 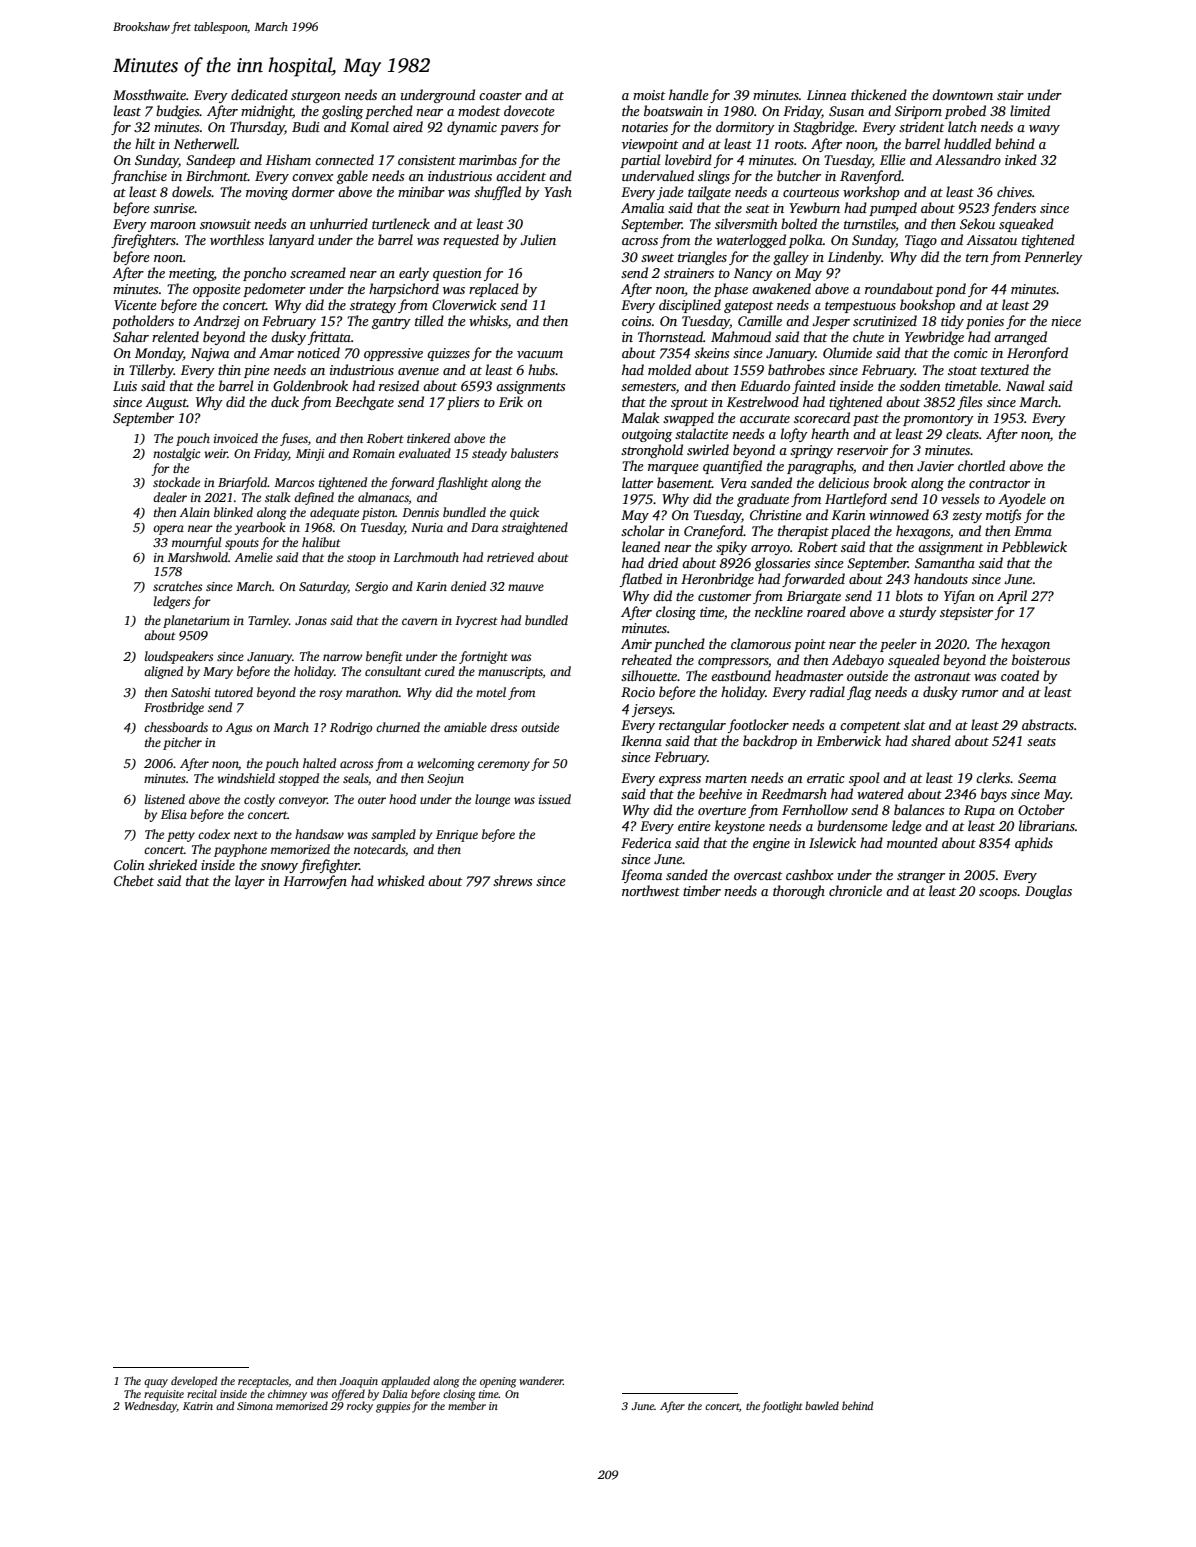 What do you see at coordinates (879, 94) in the image?
I see `thickened` at bounding box center [879, 94].
